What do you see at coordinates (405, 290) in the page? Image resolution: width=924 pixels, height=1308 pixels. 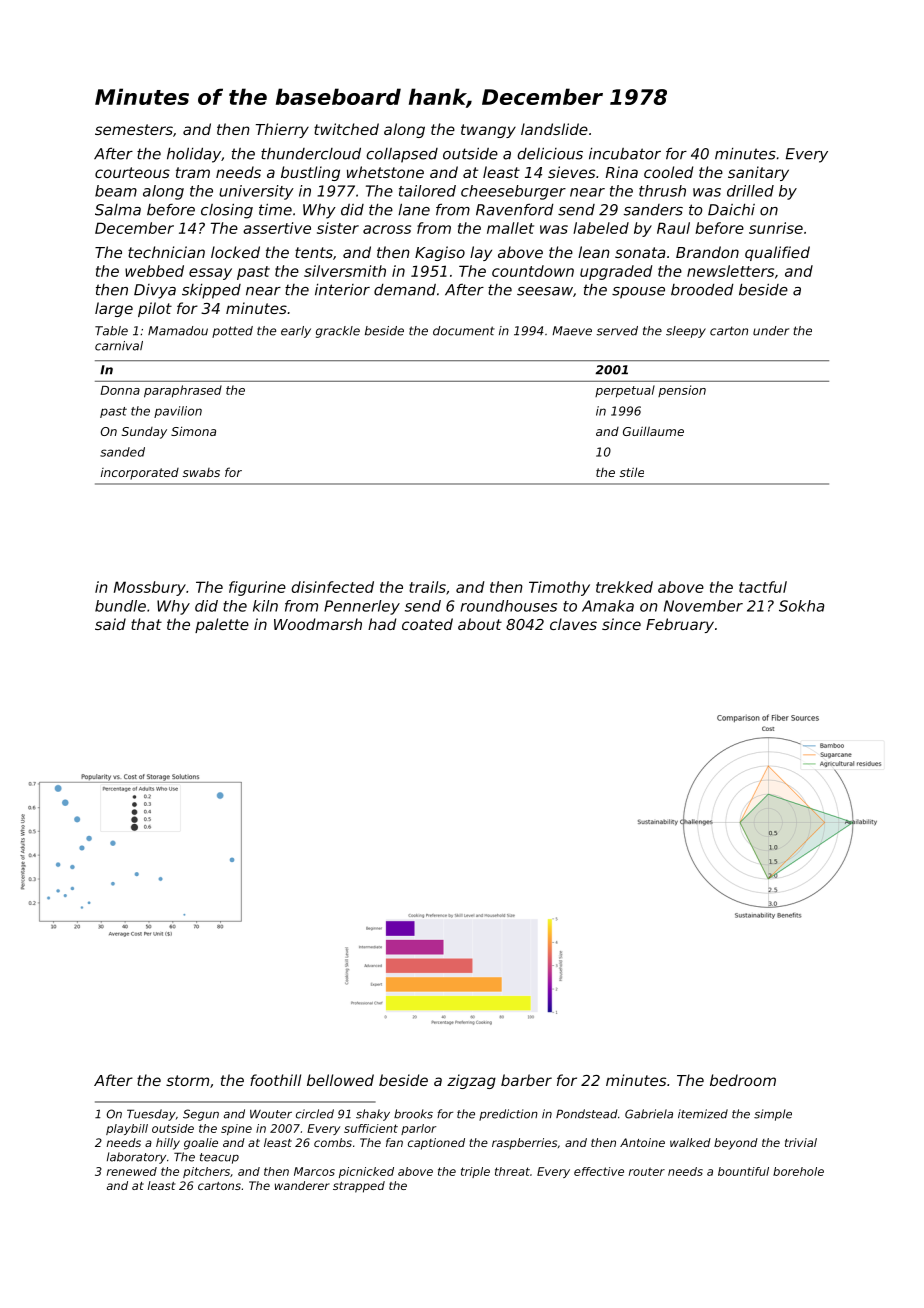 I see `demand` at bounding box center [405, 290].
